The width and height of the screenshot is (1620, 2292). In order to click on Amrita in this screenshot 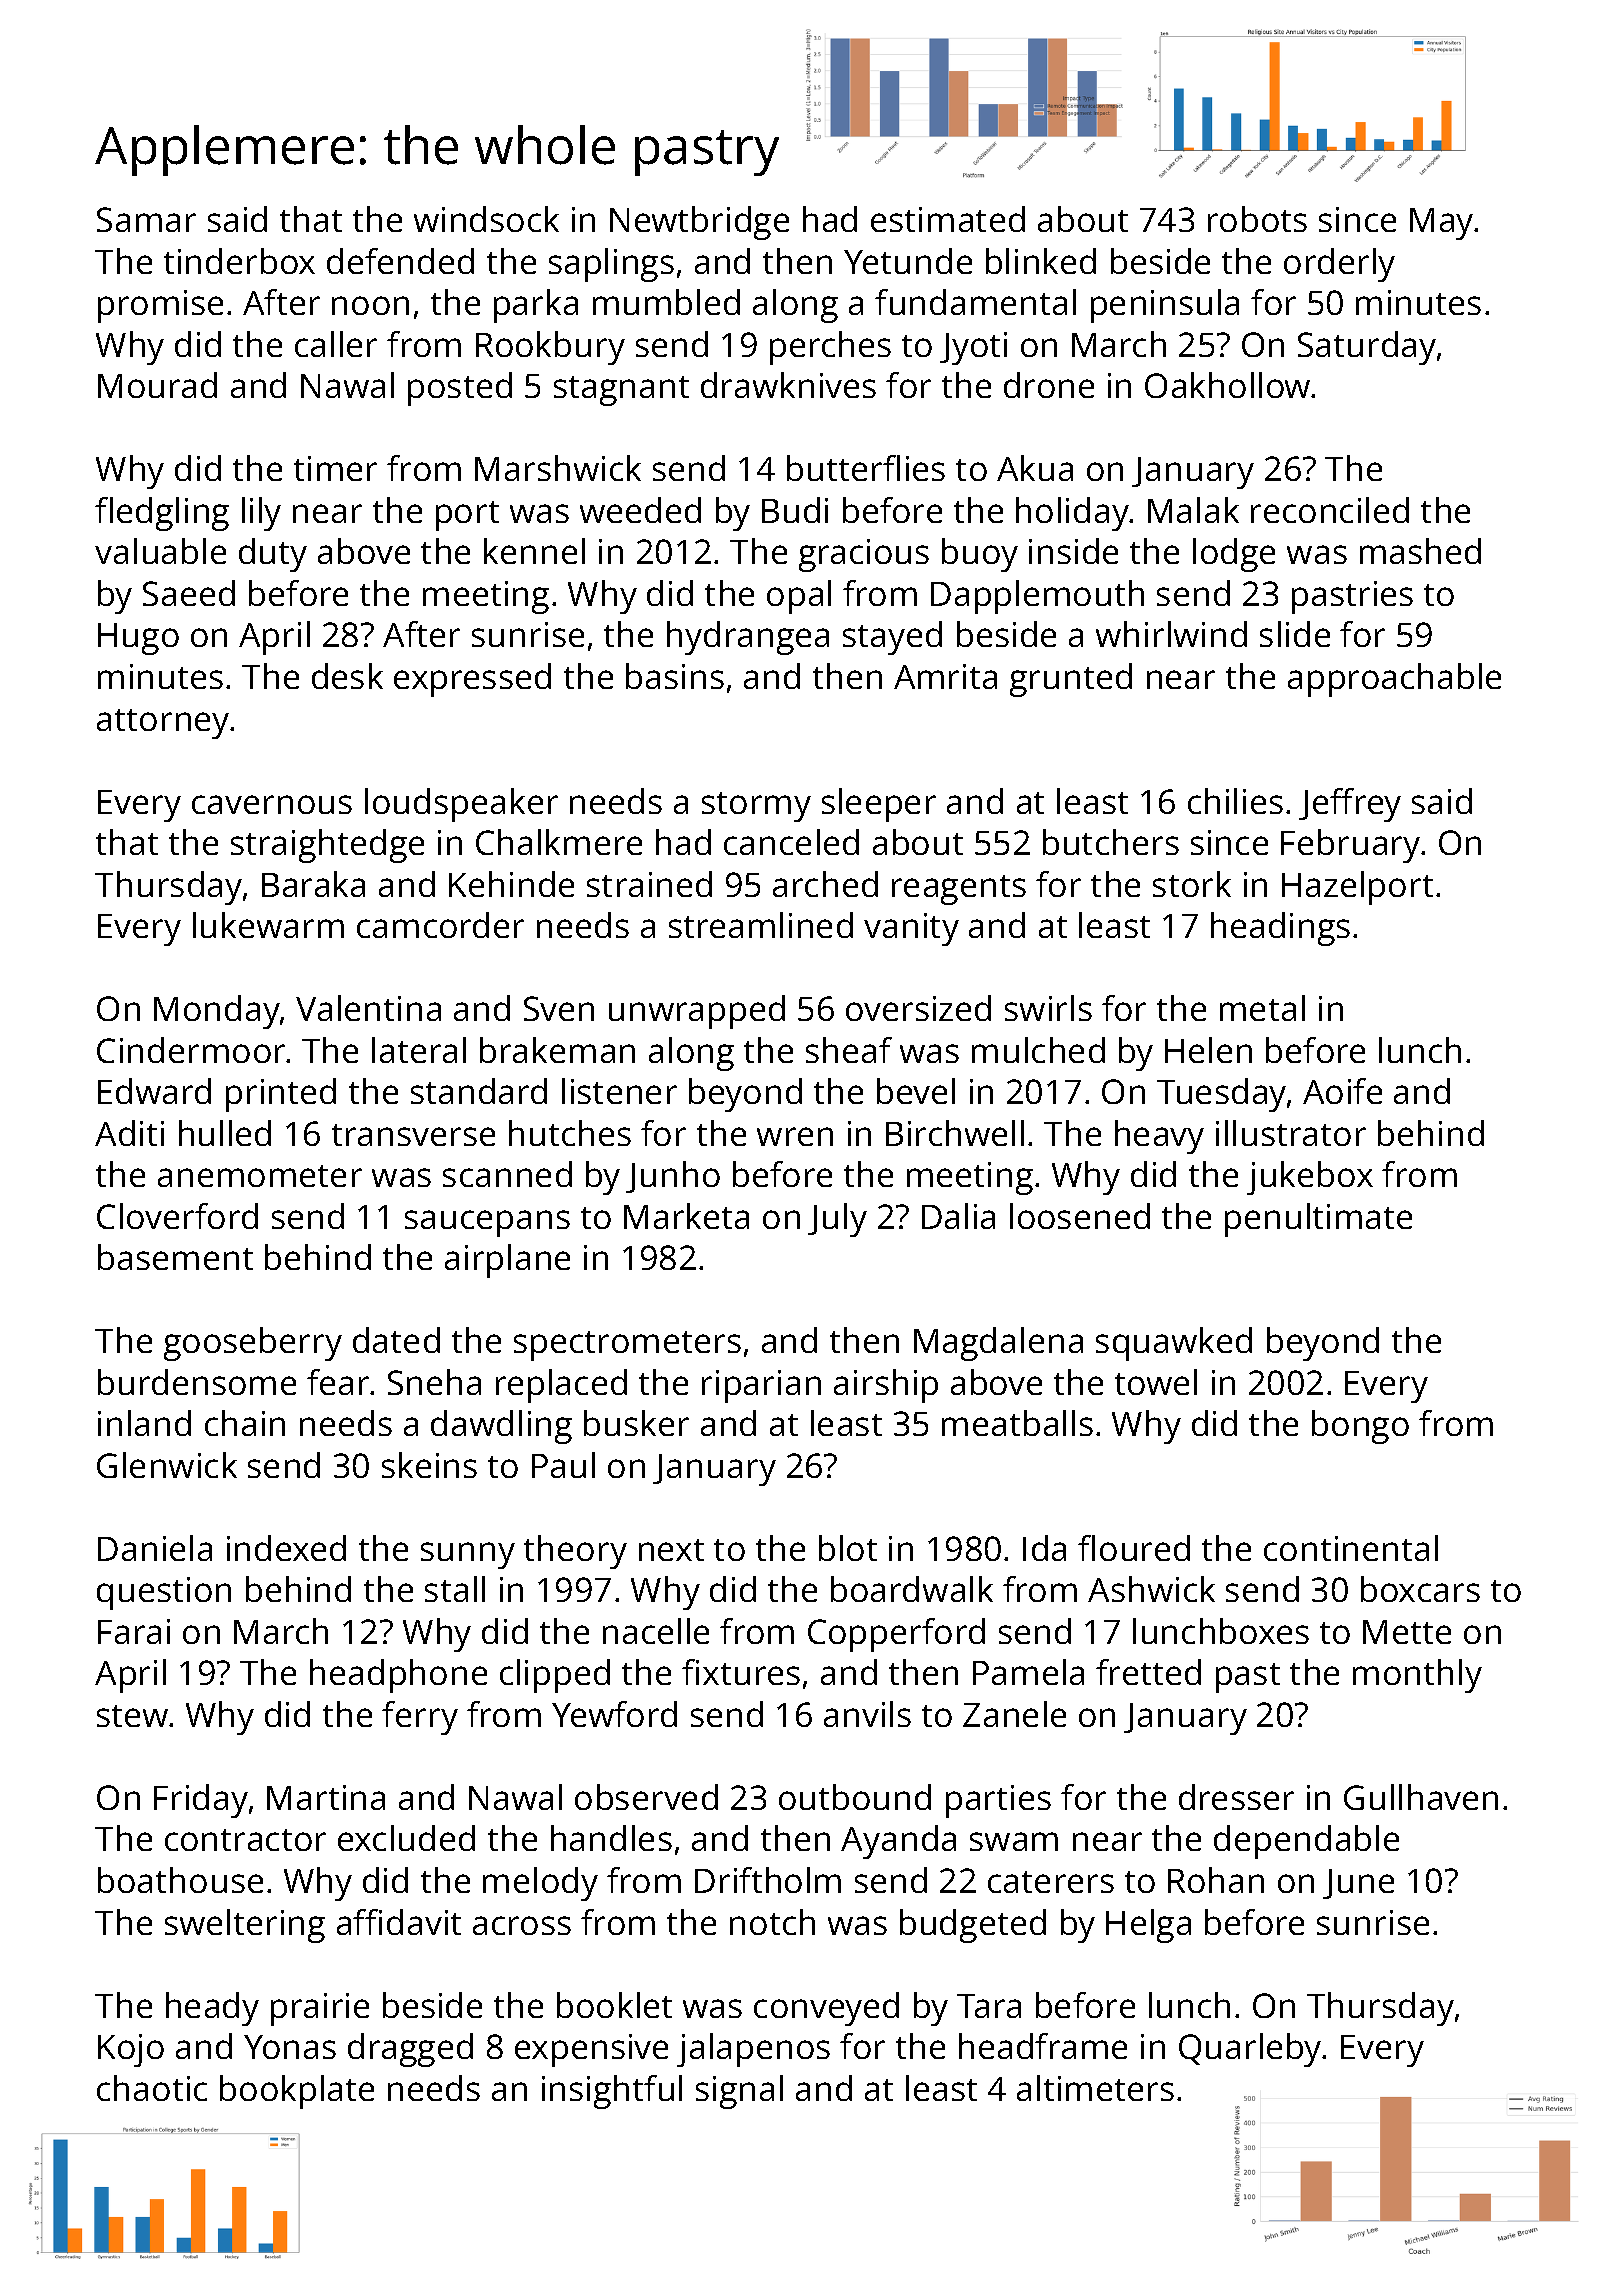, I will do `click(945, 676)`.
